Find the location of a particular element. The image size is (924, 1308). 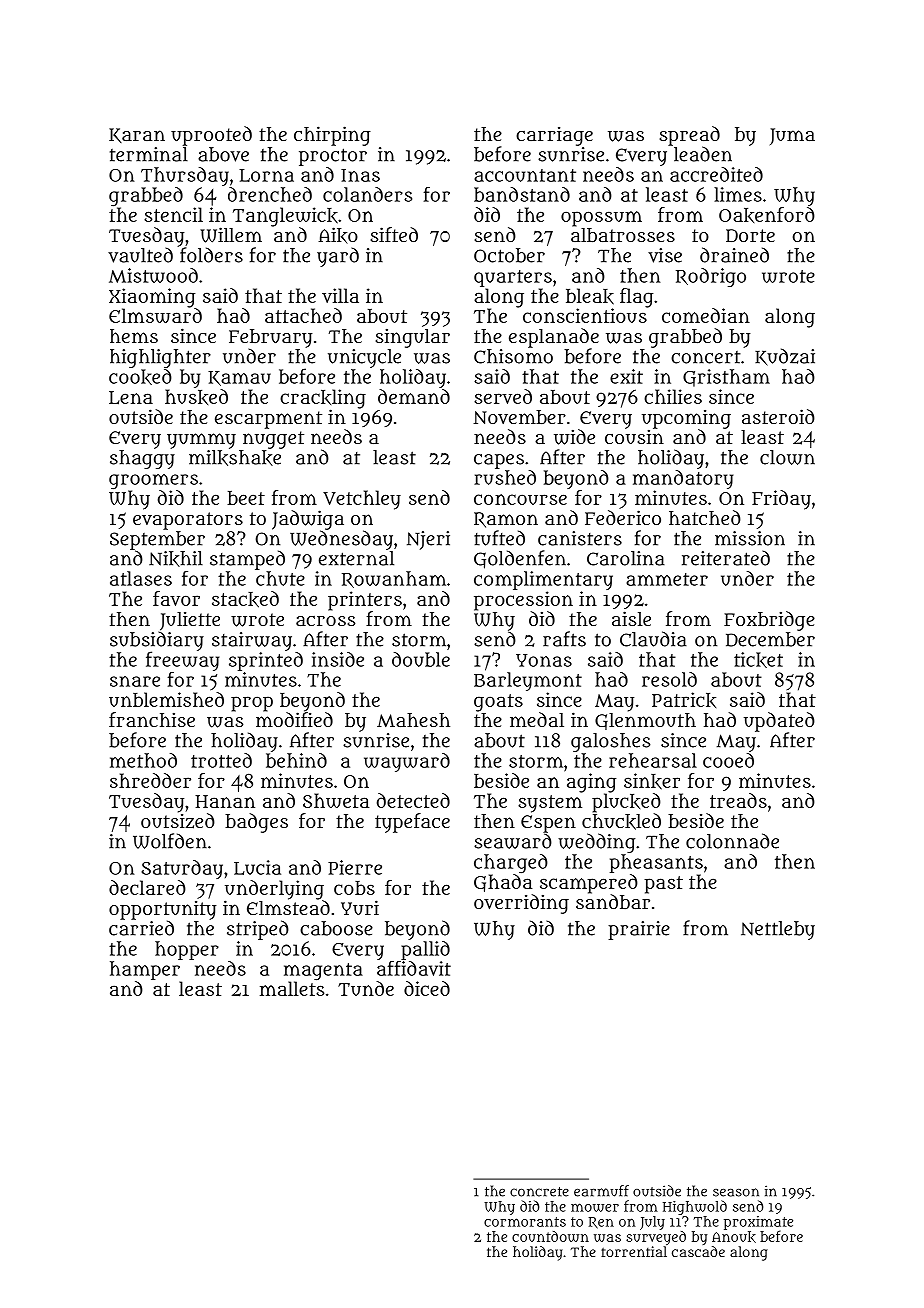

concrete is located at coordinates (539, 1192).
